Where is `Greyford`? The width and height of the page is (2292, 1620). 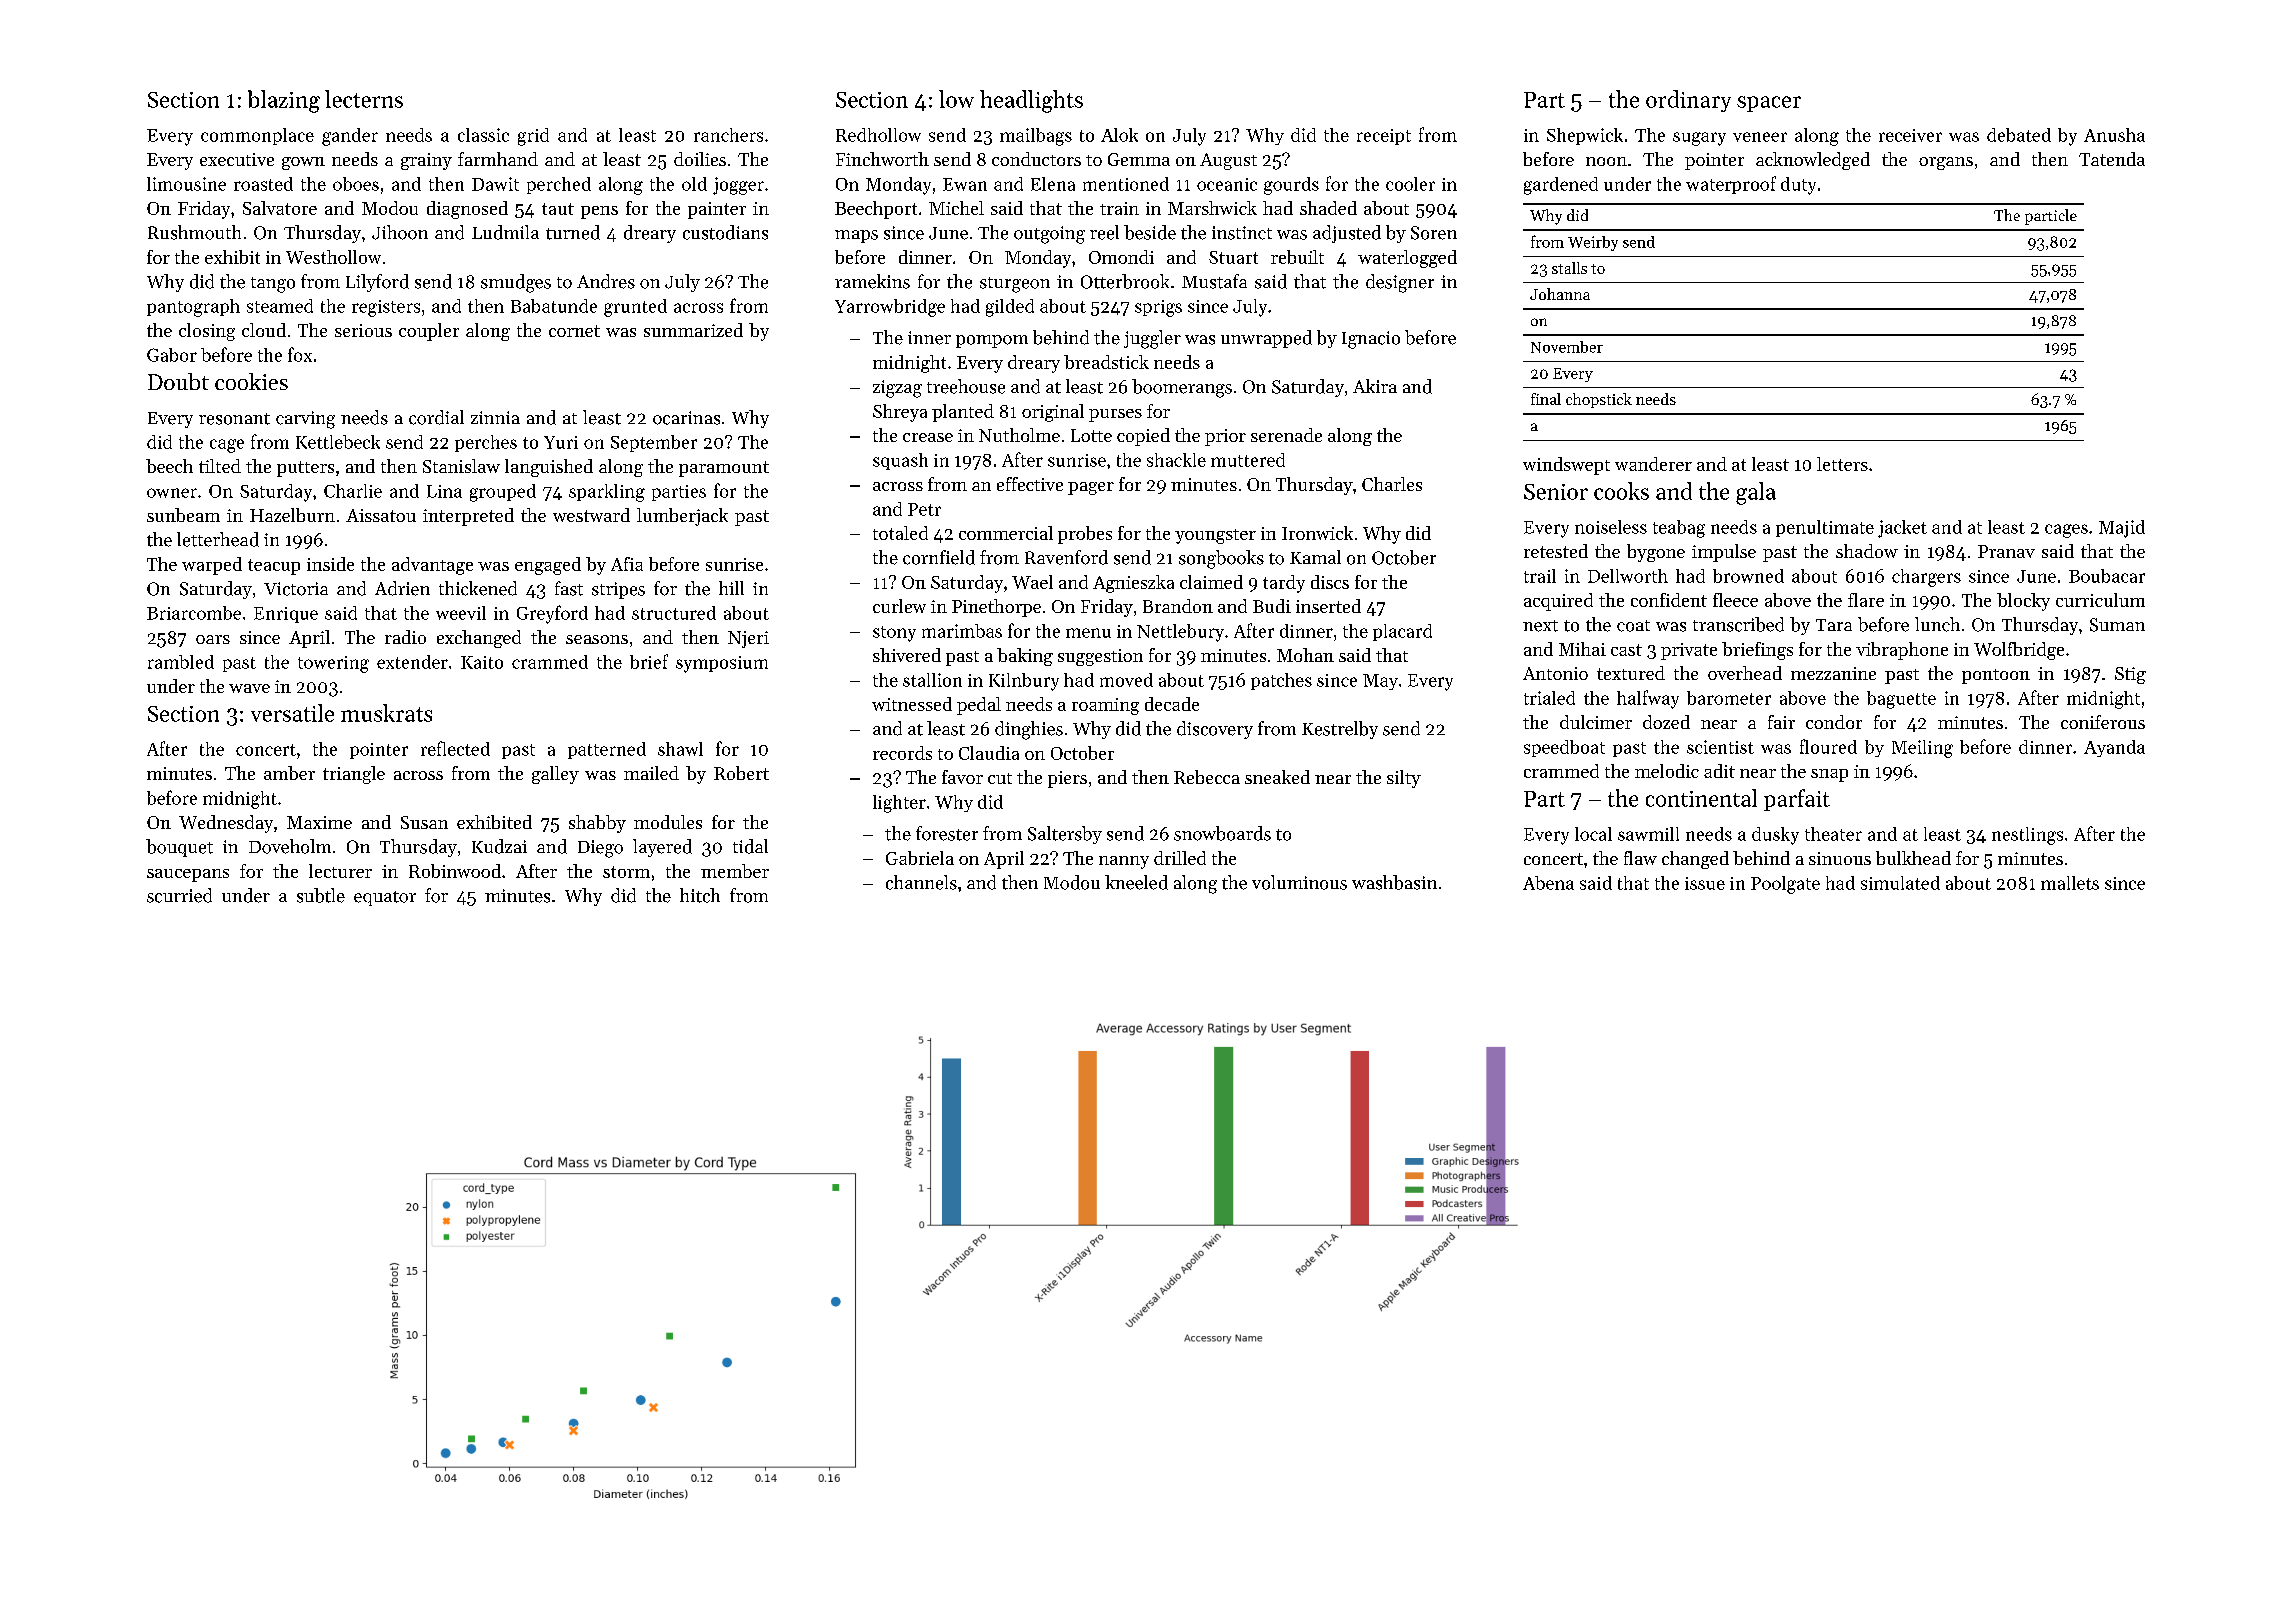 Greyford is located at coordinates (552, 614).
